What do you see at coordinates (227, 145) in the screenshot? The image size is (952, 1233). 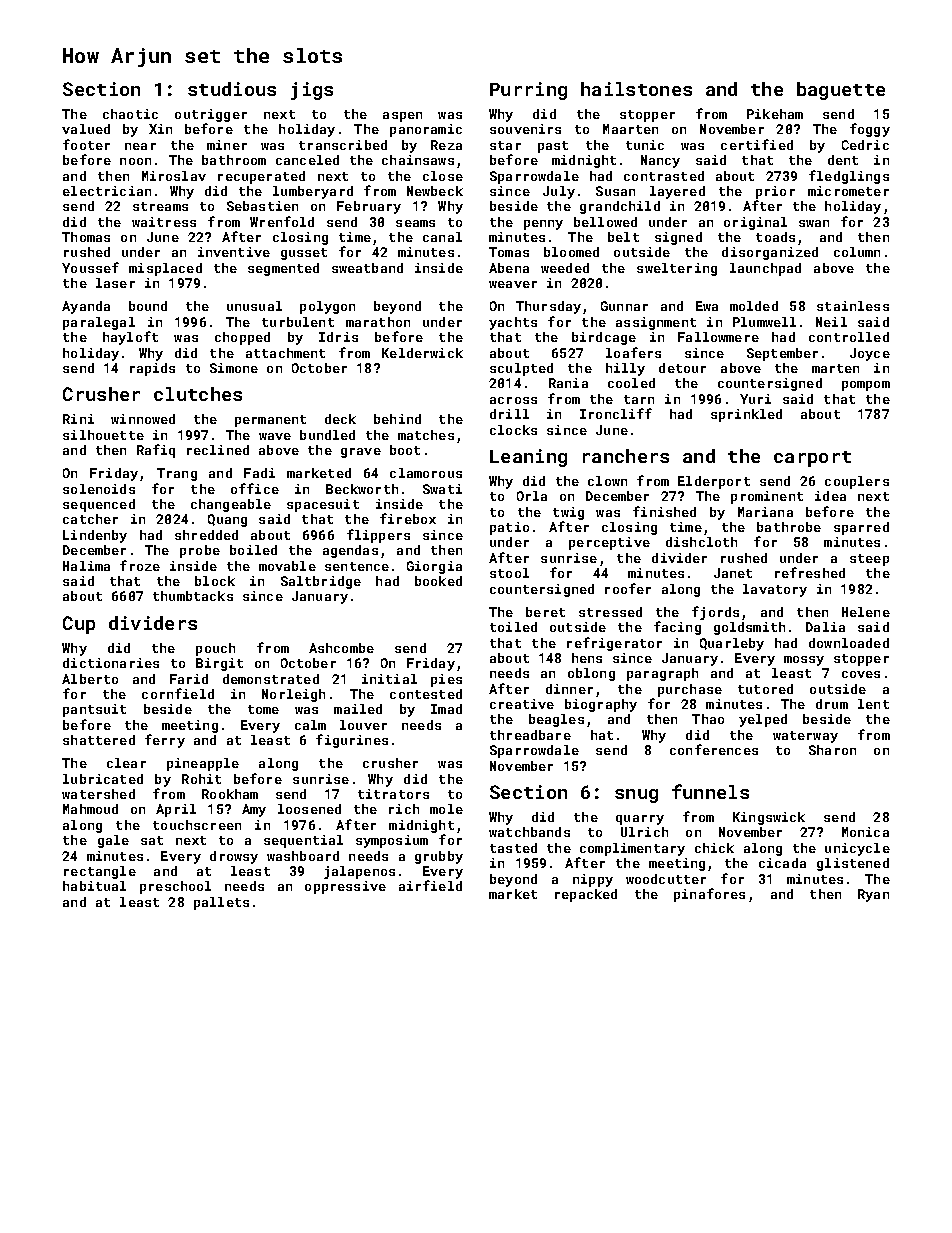 I see `miner` at bounding box center [227, 145].
